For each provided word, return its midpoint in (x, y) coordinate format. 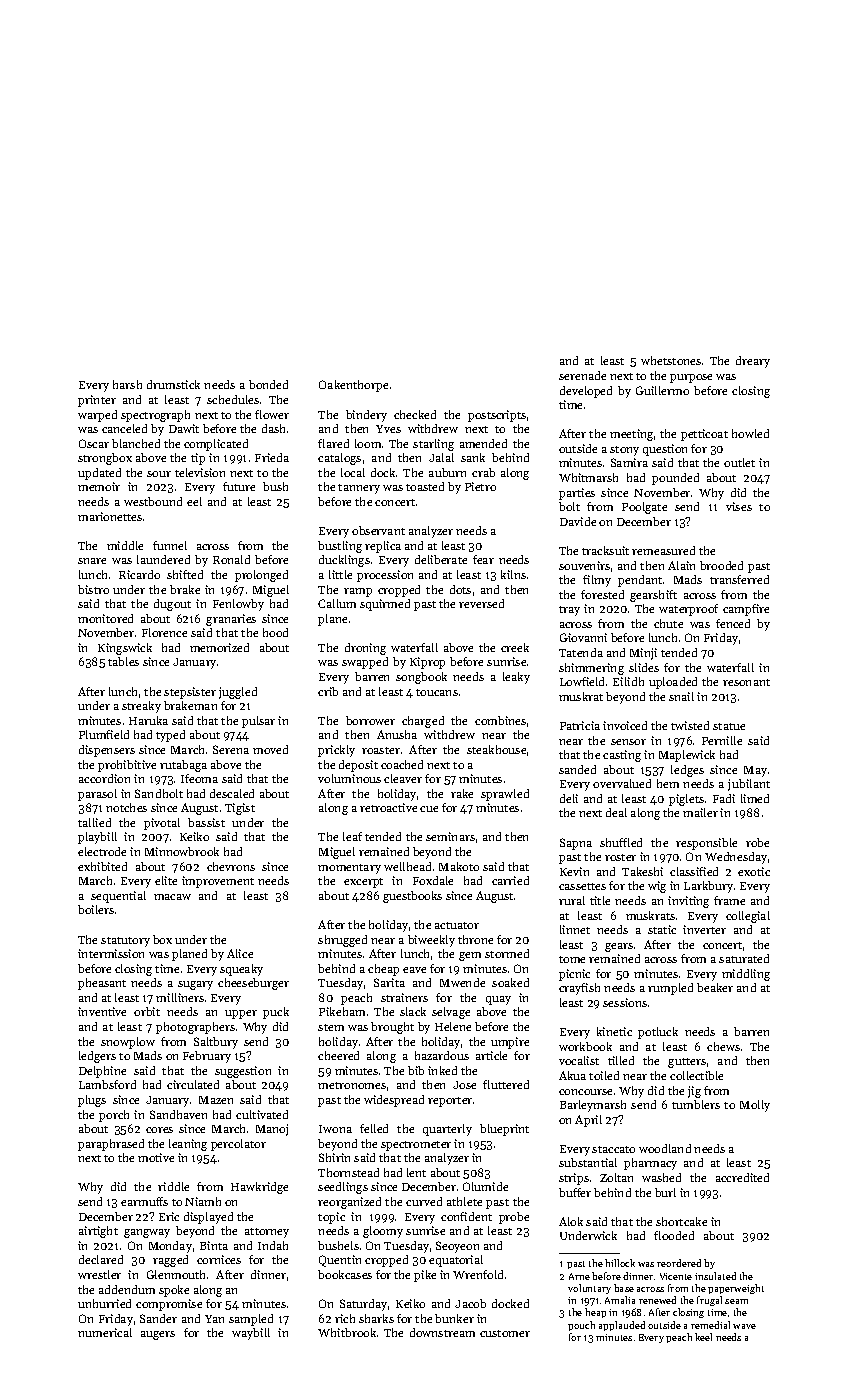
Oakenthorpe (353, 386)
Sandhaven (178, 1114)
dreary (753, 362)
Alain (681, 565)
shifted (185, 574)
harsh (127, 384)
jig (694, 1092)
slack (413, 1011)
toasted (425, 486)
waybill (251, 1334)
